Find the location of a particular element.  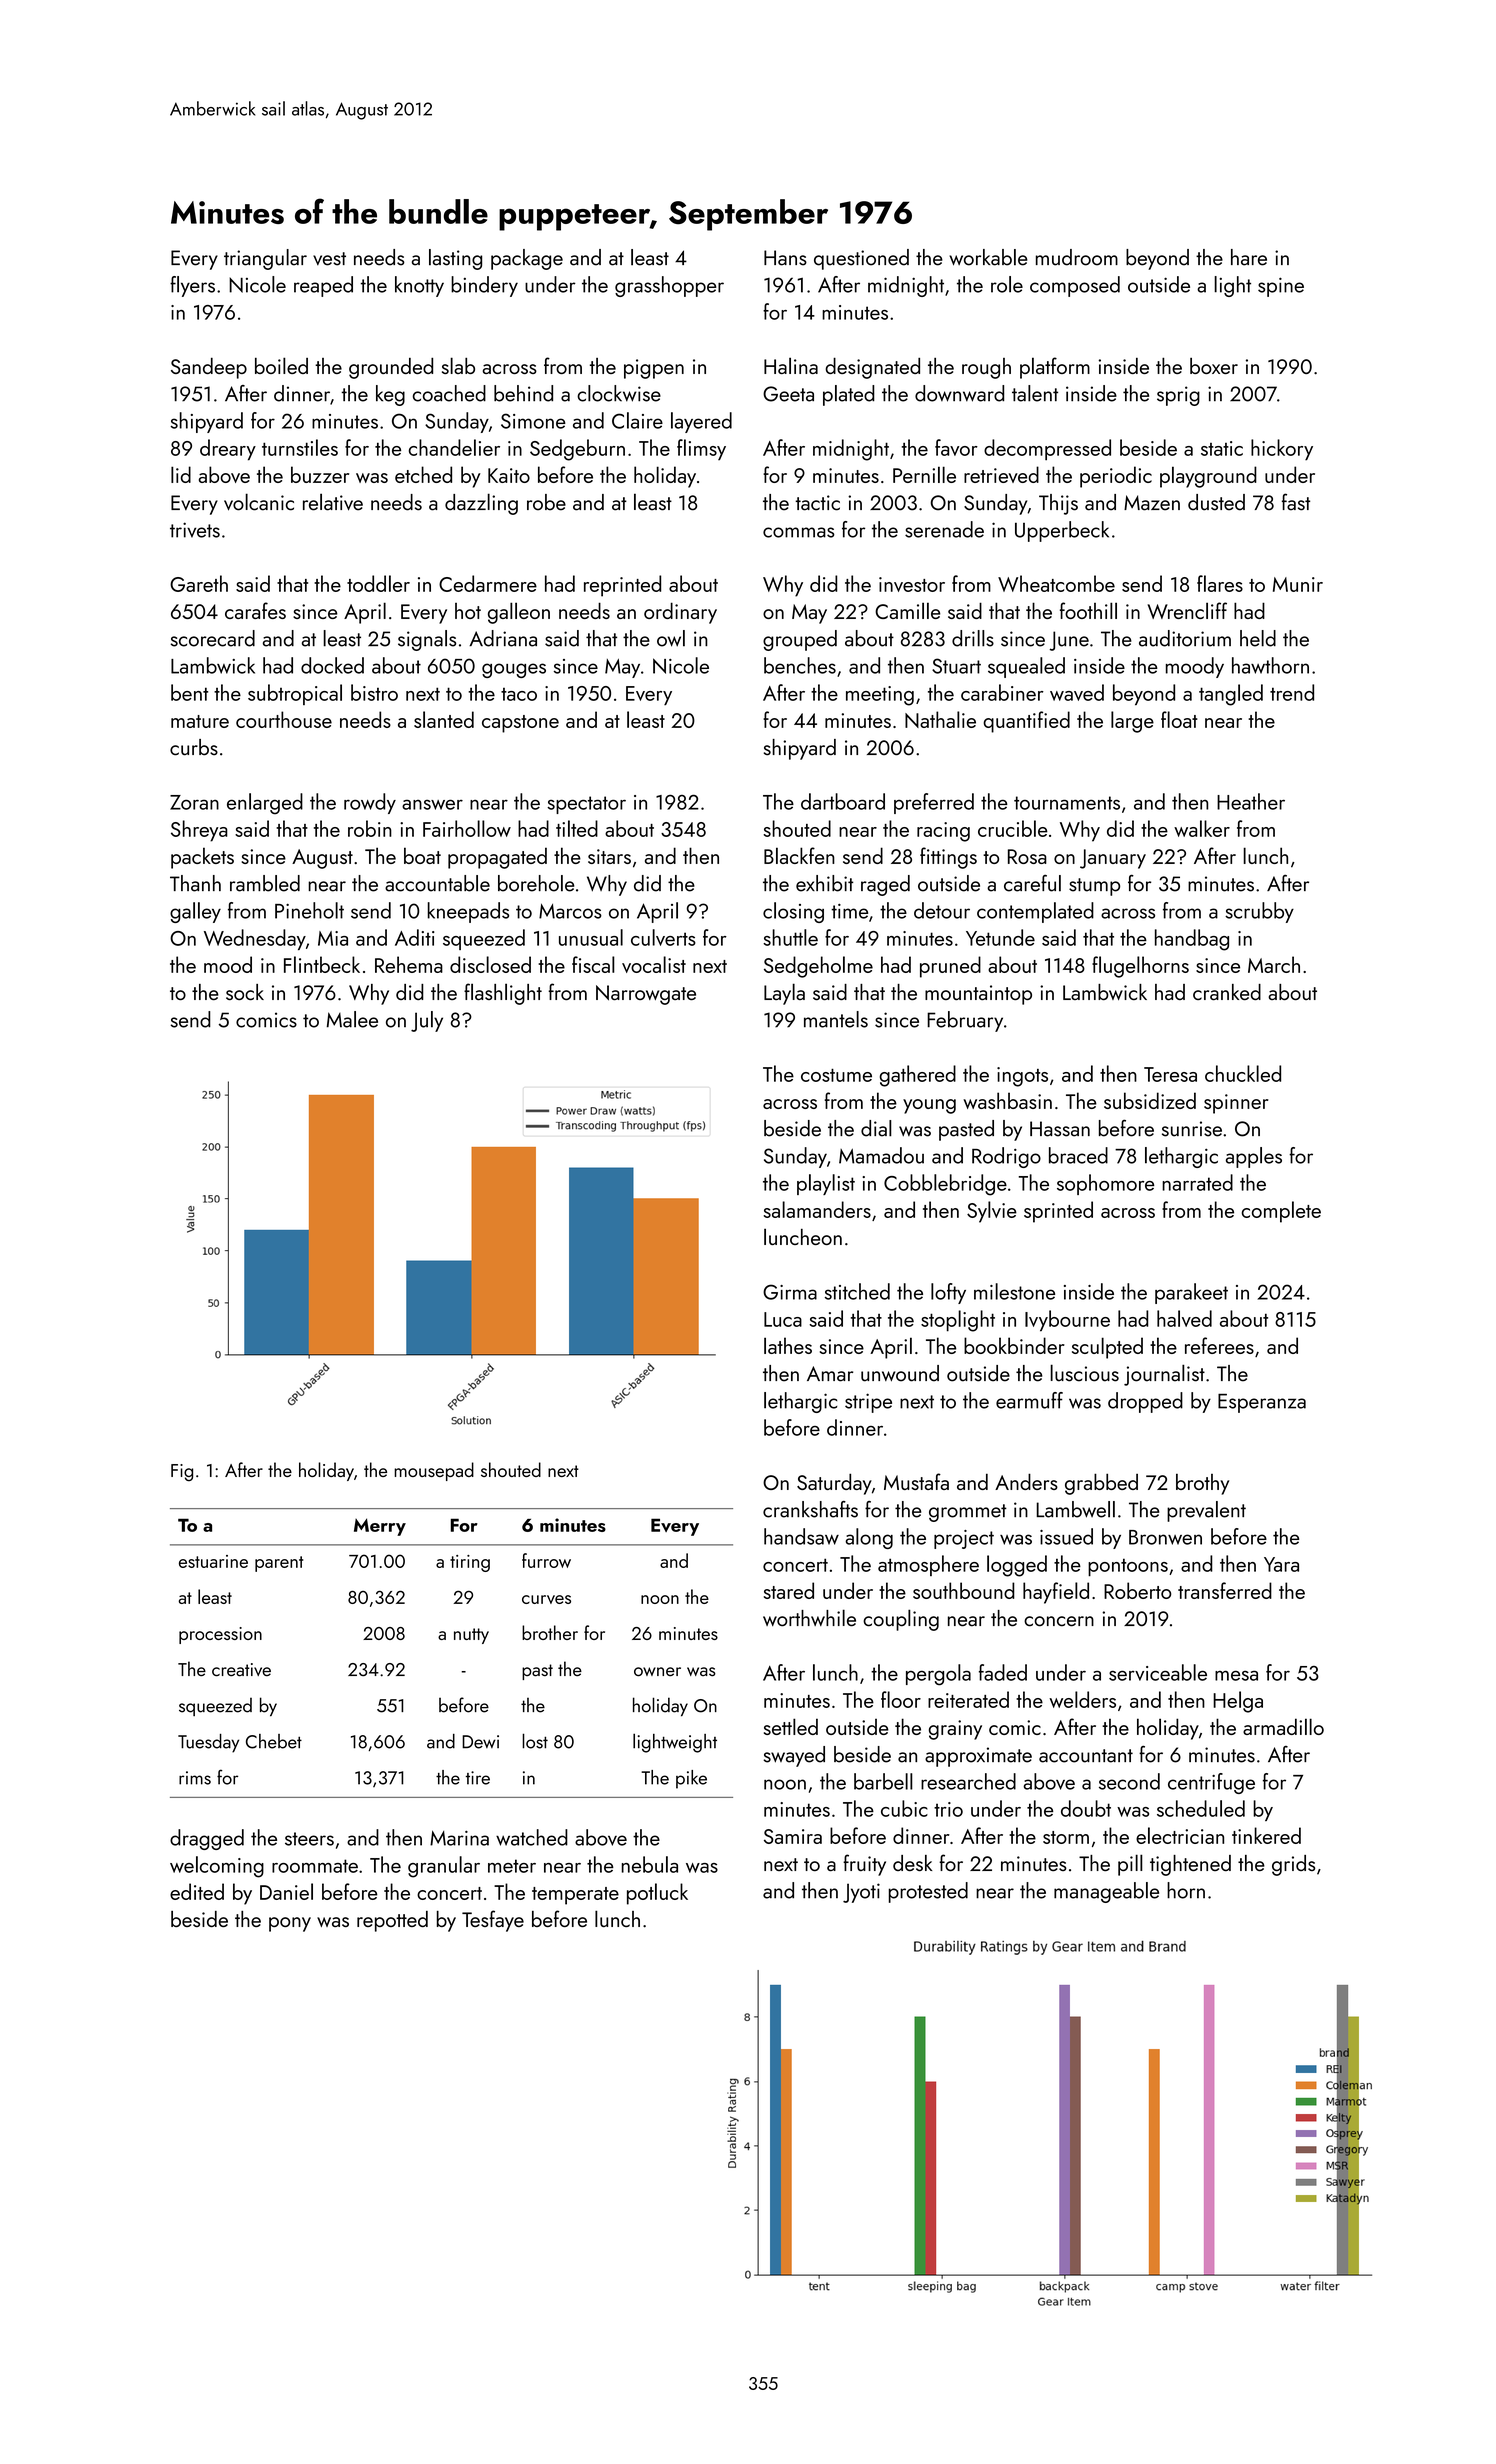

mousepad is located at coordinates (434, 1471).
